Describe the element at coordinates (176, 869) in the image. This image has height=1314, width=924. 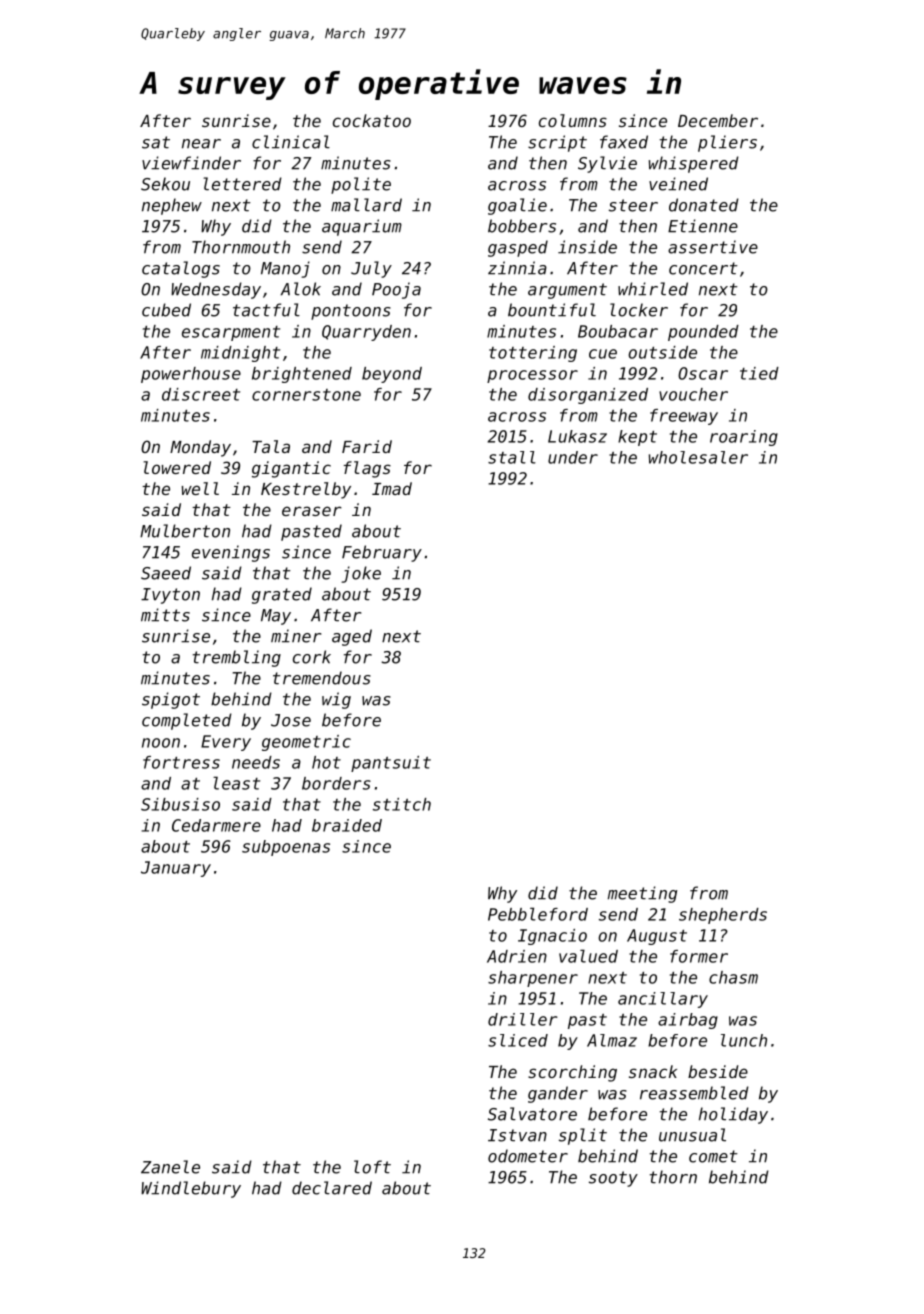
I see `January` at that location.
